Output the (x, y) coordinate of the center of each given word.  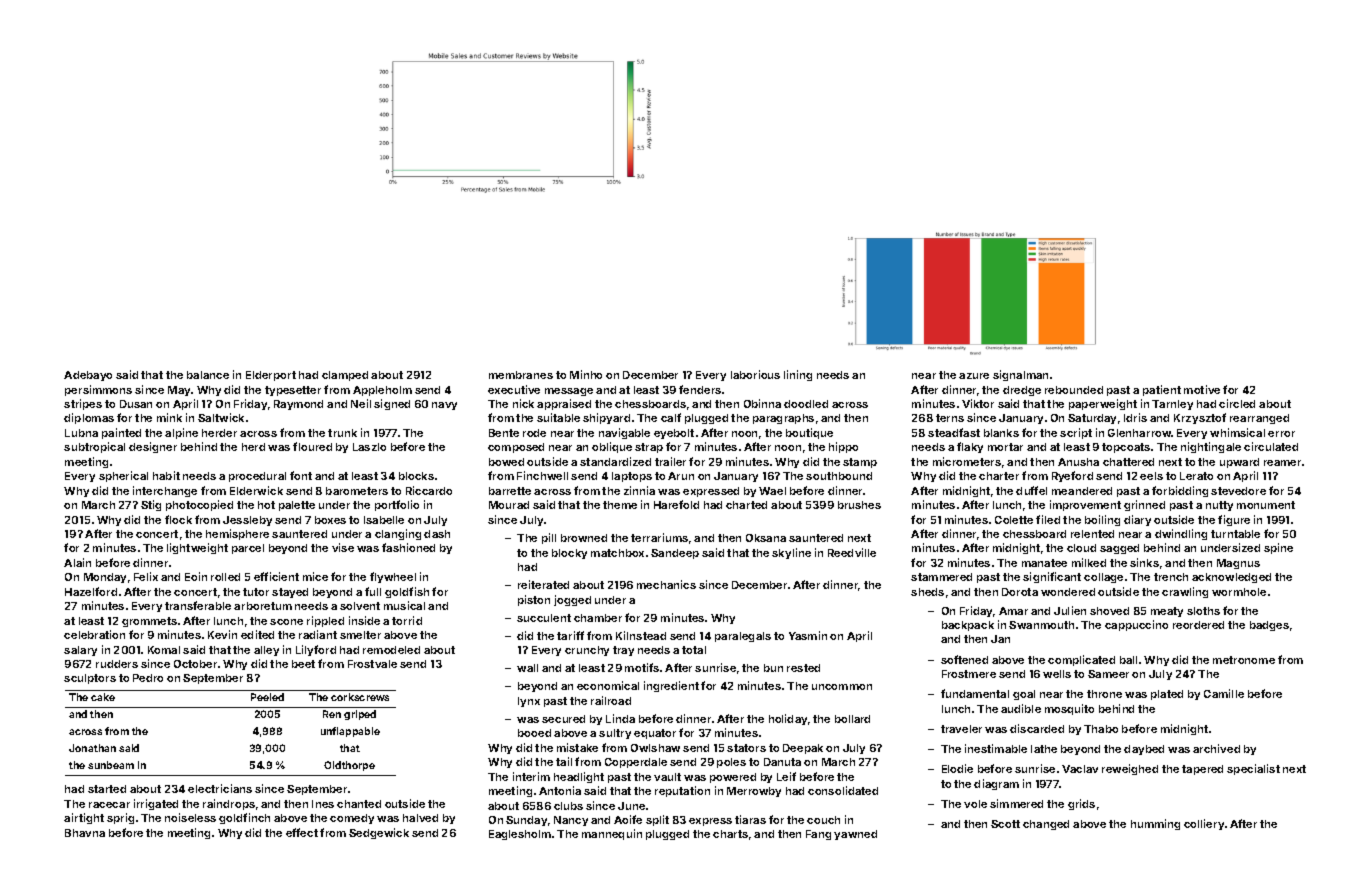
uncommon (842, 687)
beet (303, 664)
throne (1104, 694)
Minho (586, 374)
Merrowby (754, 792)
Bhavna (85, 833)
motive (1202, 389)
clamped (345, 376)
